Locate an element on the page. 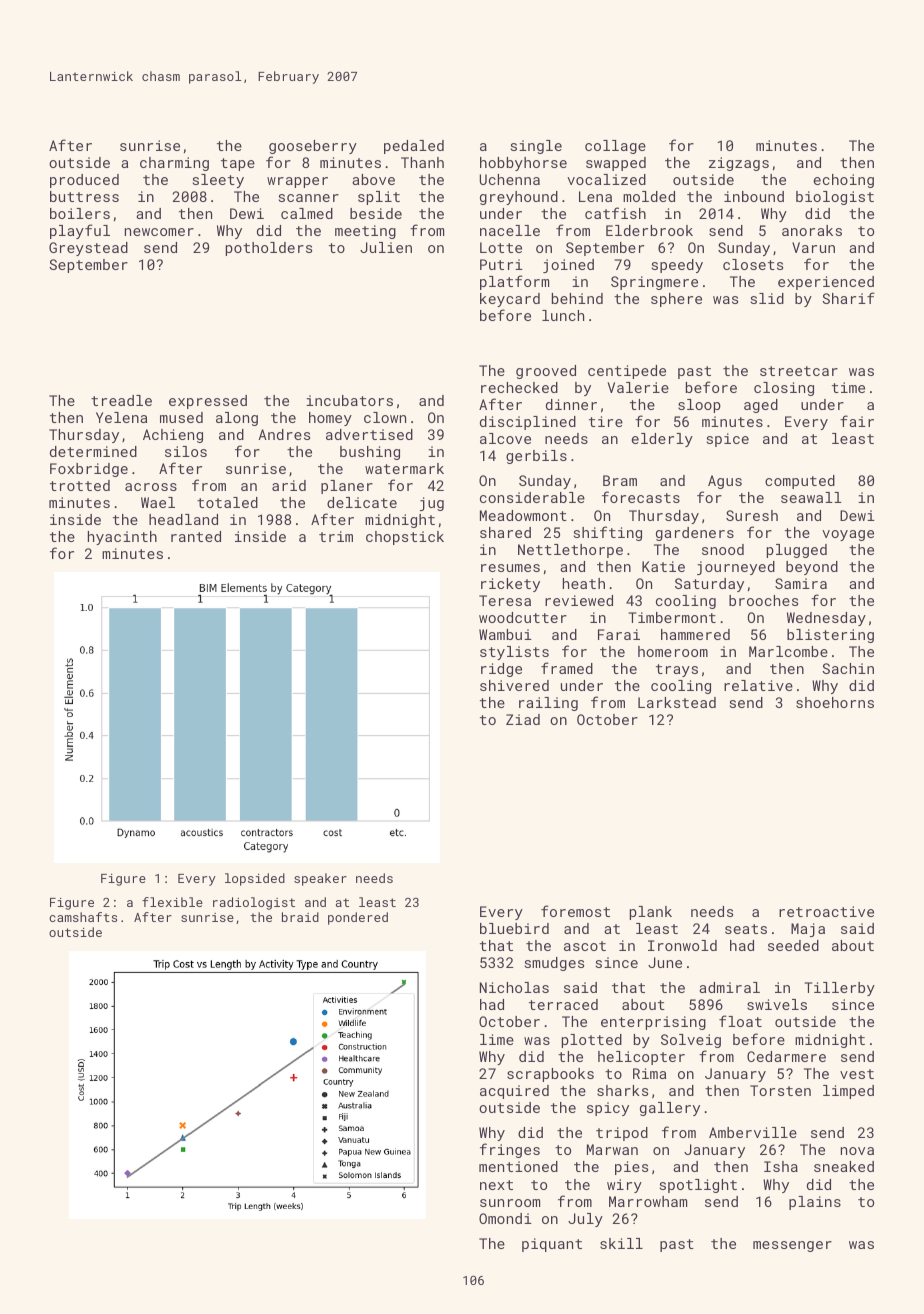 The width and height of the image is (924, 1314). incubators is located at coordinates (349, 400).
